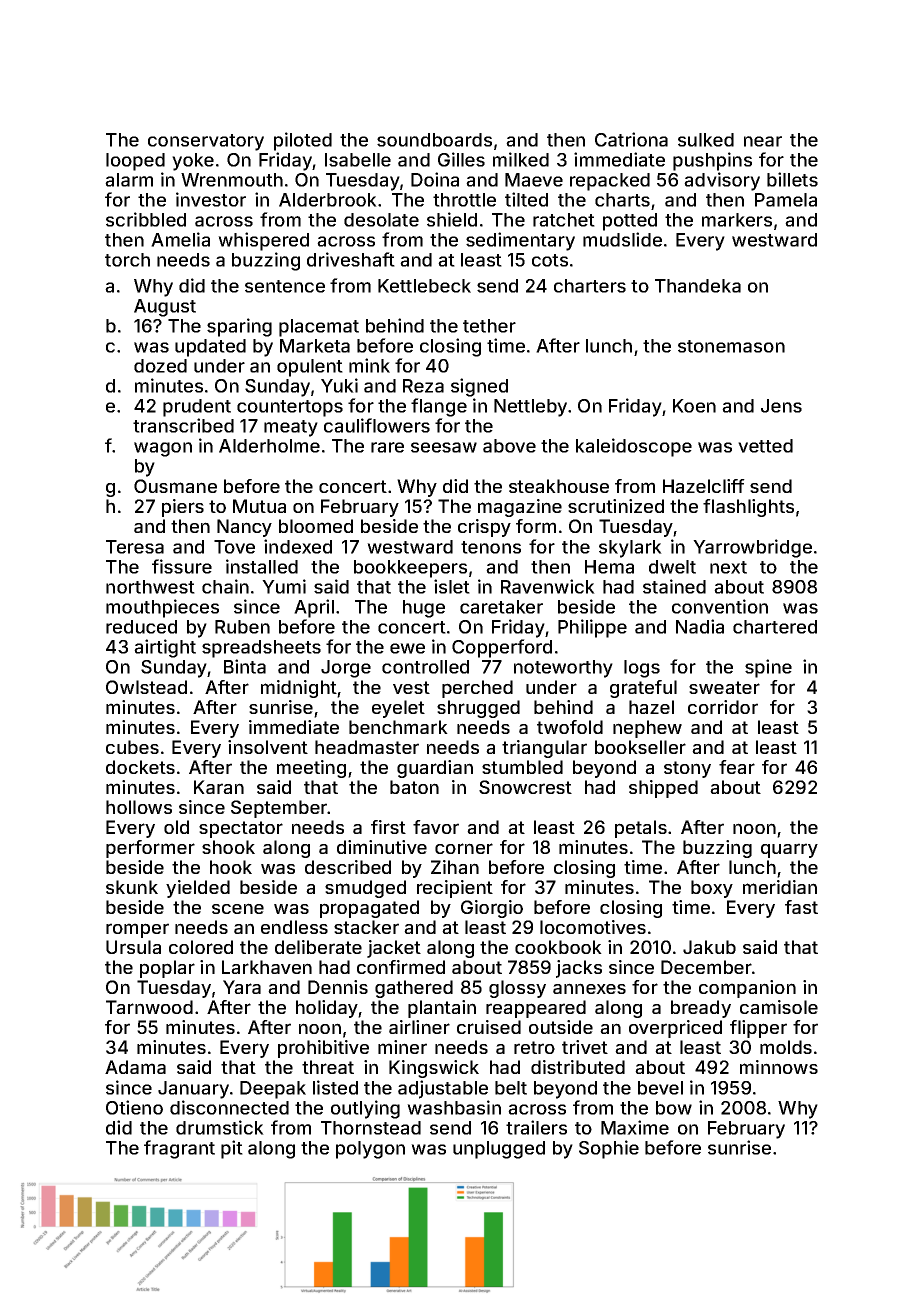  I want to click on Snowcrest, so click(525, 787).
